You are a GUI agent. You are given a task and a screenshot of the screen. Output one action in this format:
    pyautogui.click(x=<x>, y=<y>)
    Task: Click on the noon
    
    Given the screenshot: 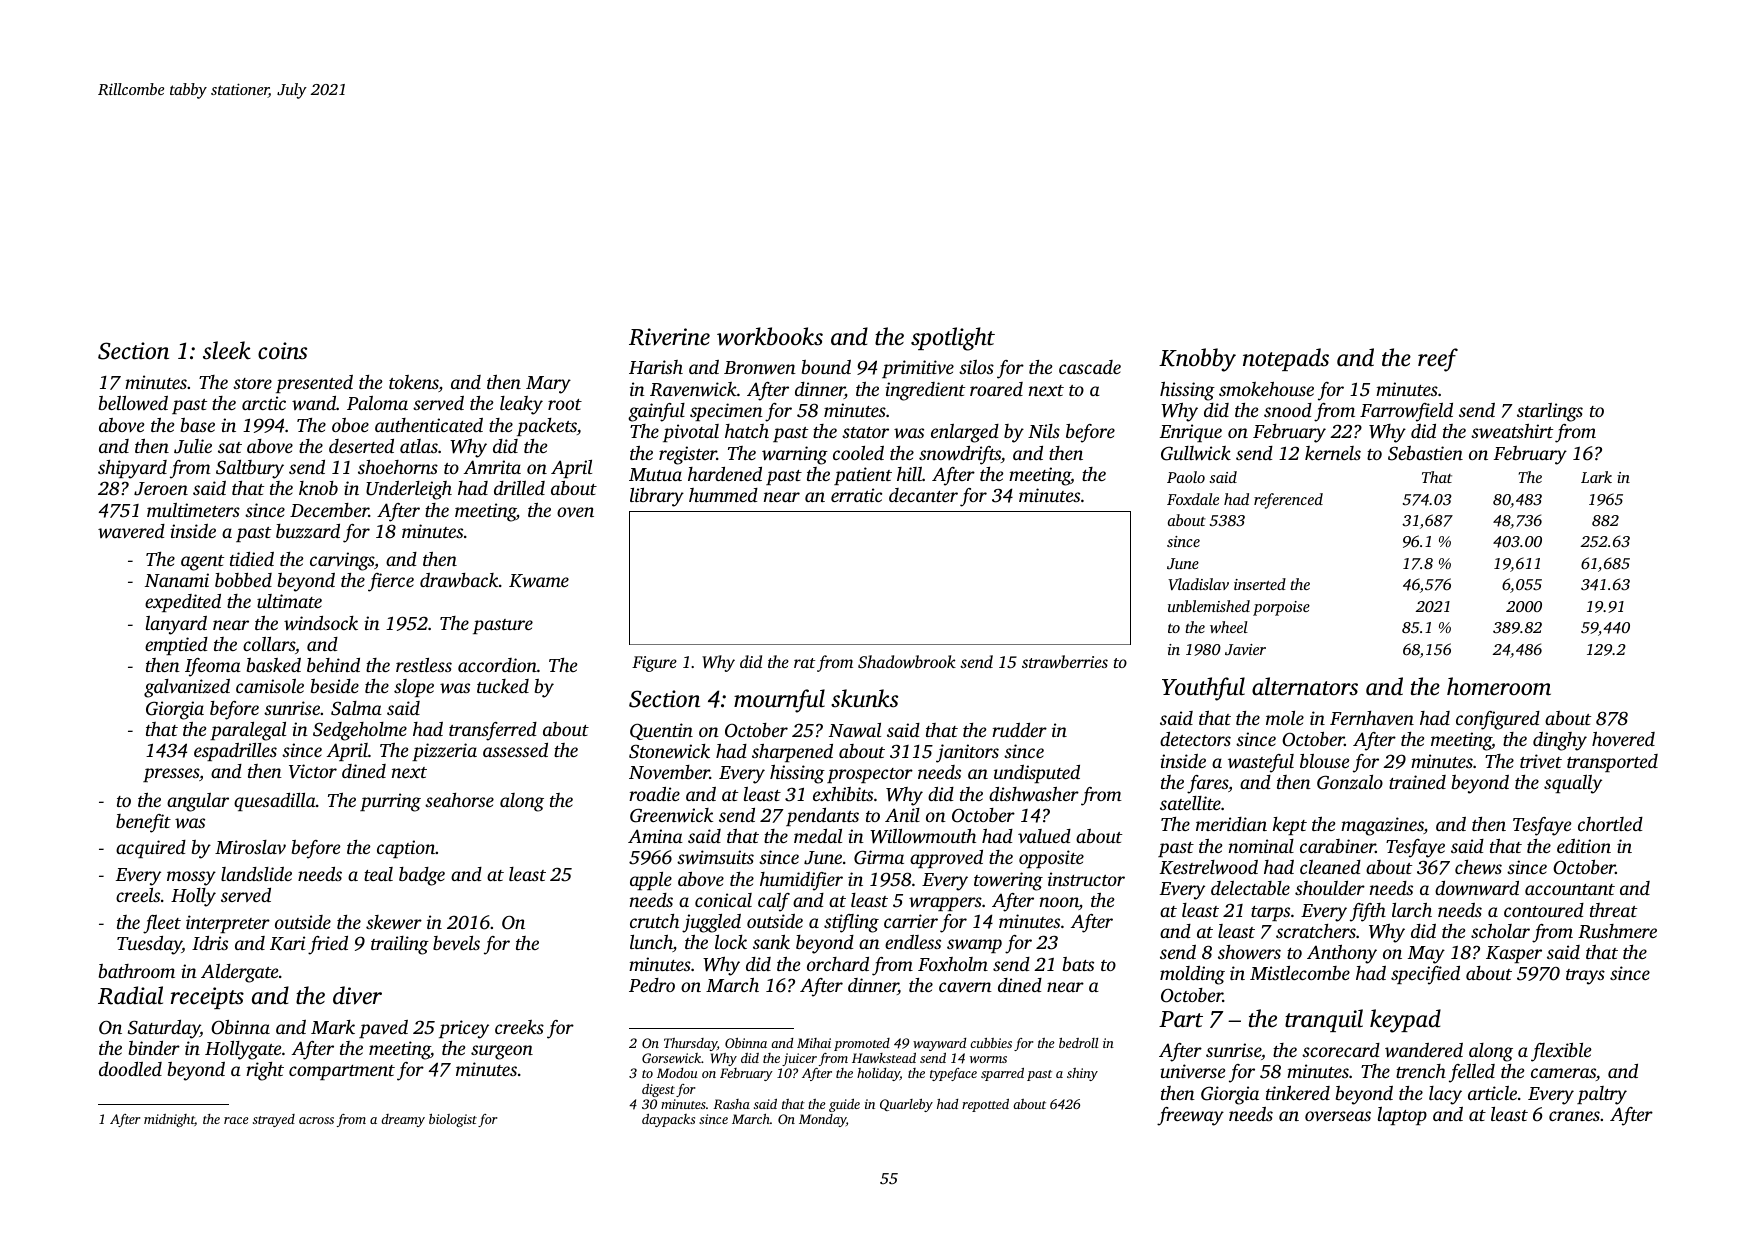 What is the action you would take?
    pyautogui.click(x=1059, y=903)
